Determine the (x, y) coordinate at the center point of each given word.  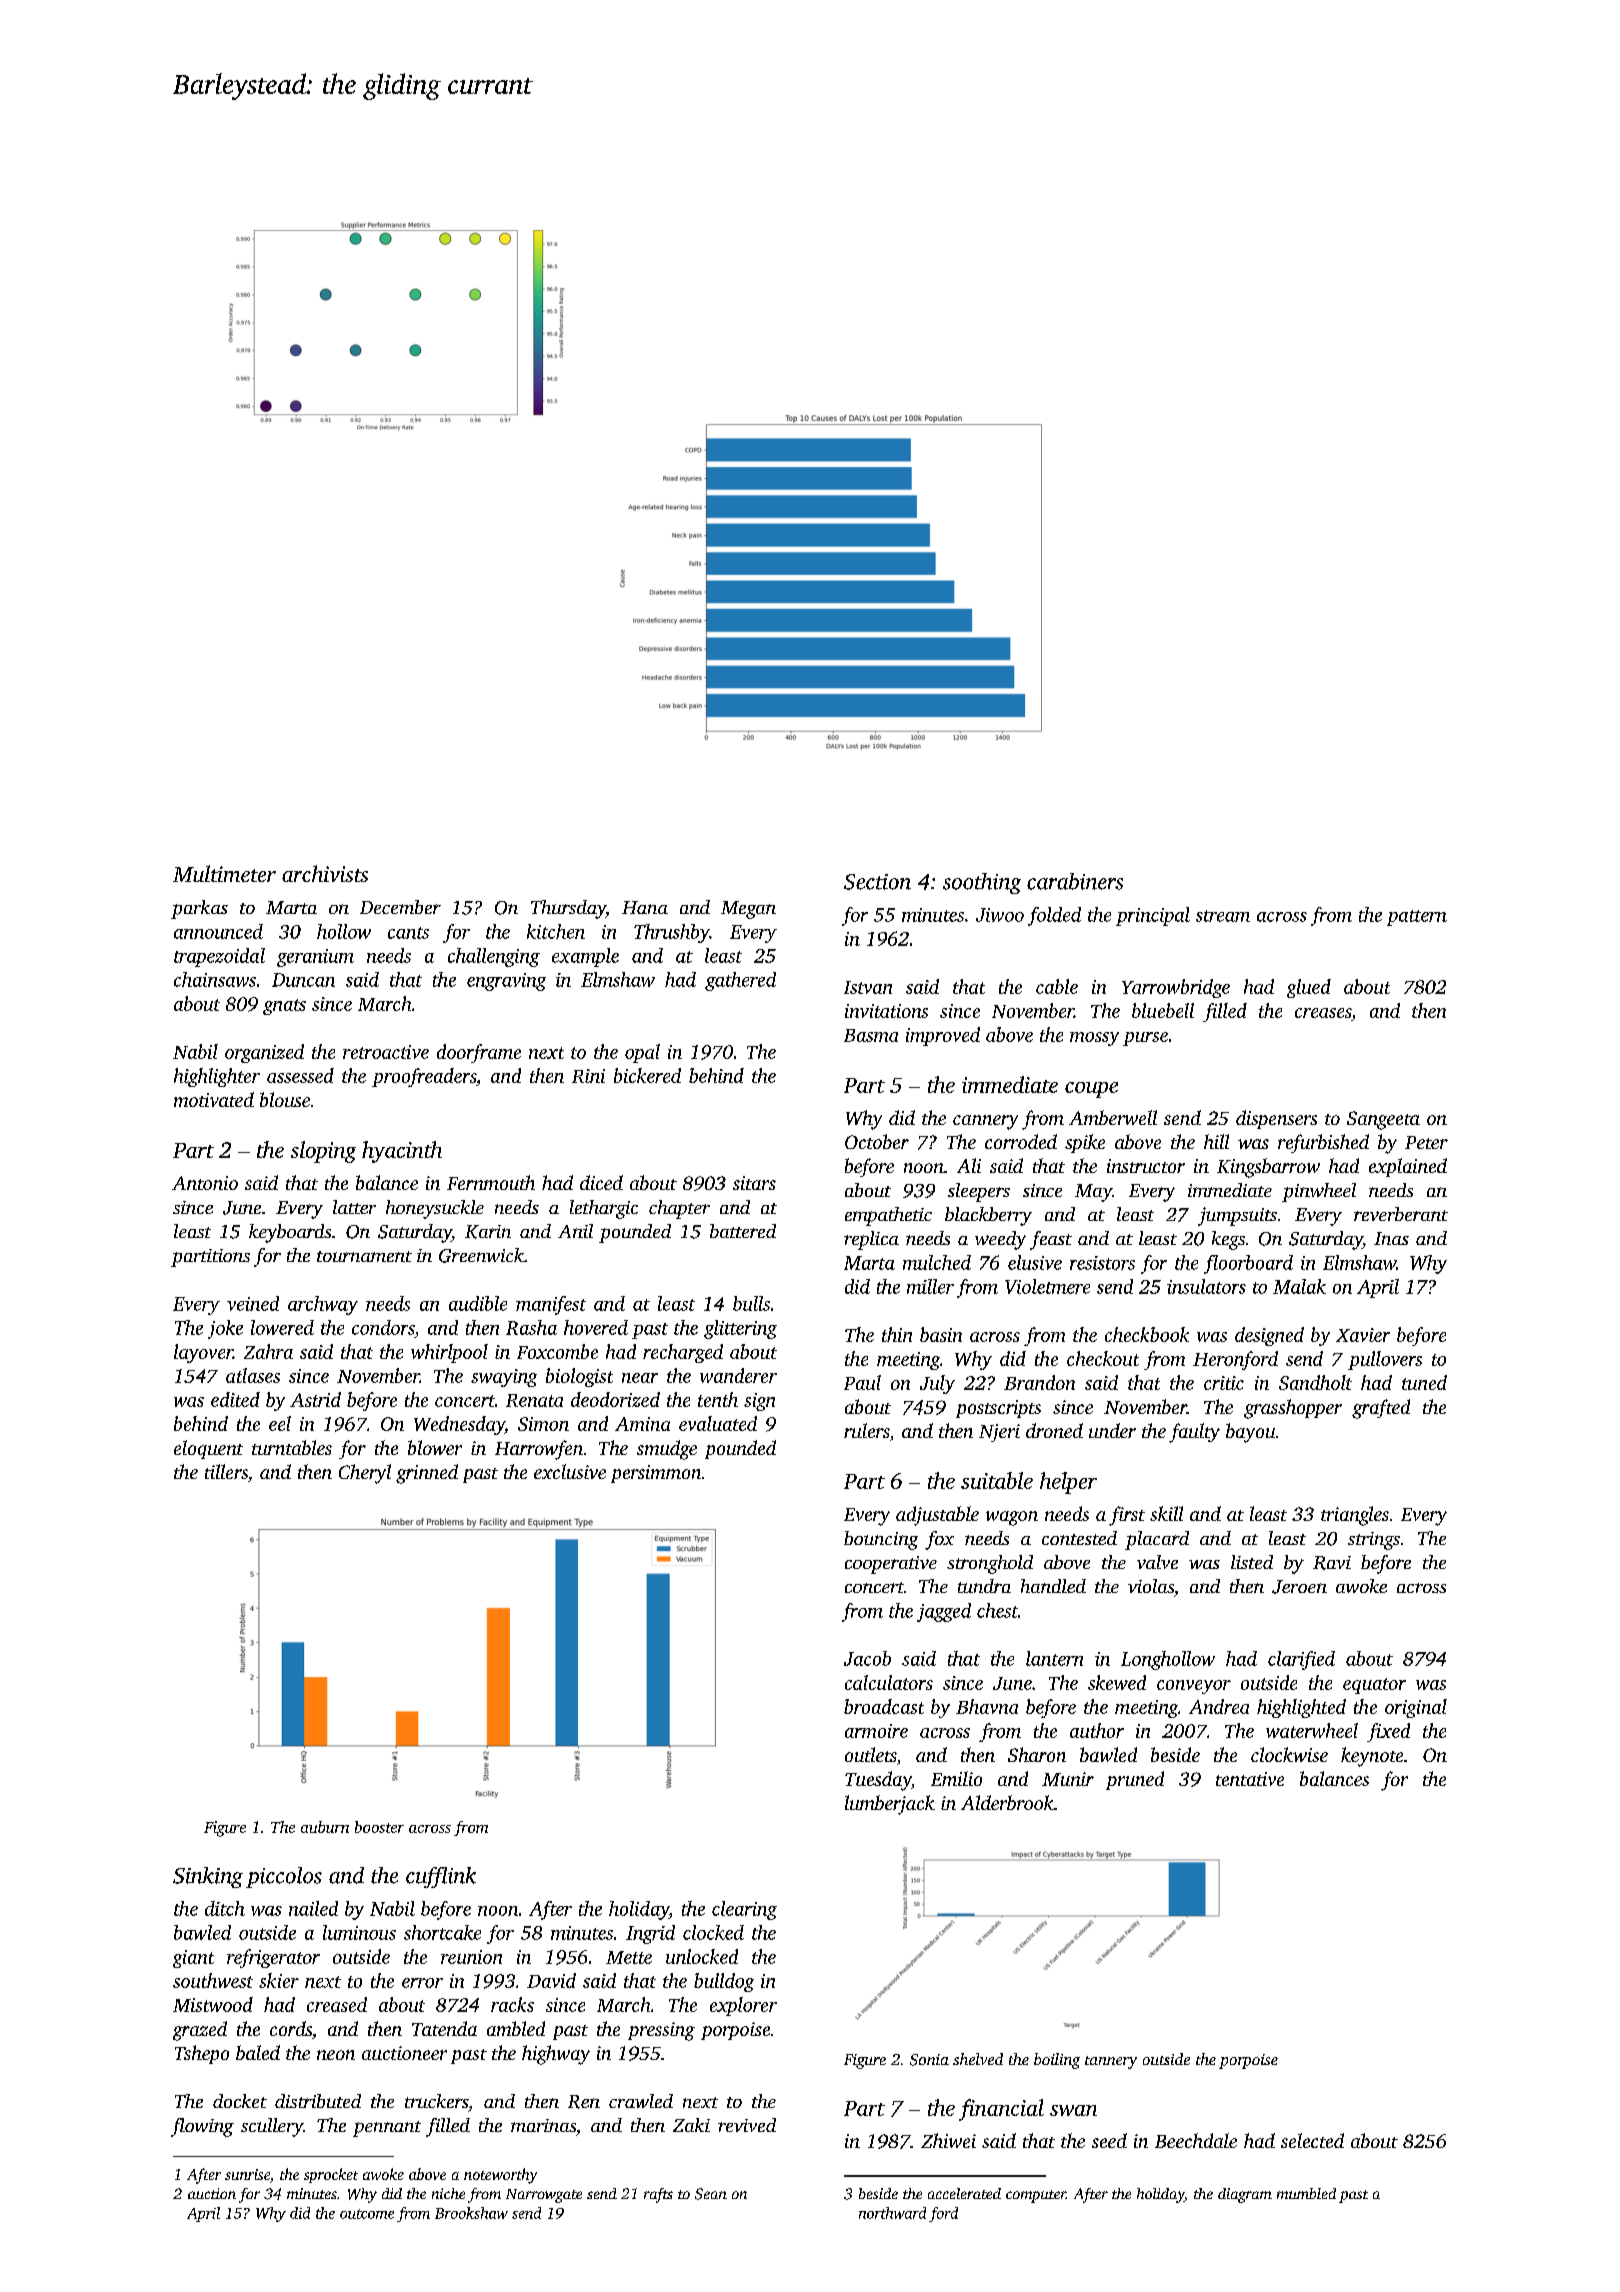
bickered (647, 1075)
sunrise (247, 2174)
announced (218, 931)
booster (379, 1827)
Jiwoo (1000, 915)
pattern (1417, 918)
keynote (1372, 1757)
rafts (658, 2195)
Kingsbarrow (1268, 1168)
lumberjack (890, 1805)
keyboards (290, 1233)
